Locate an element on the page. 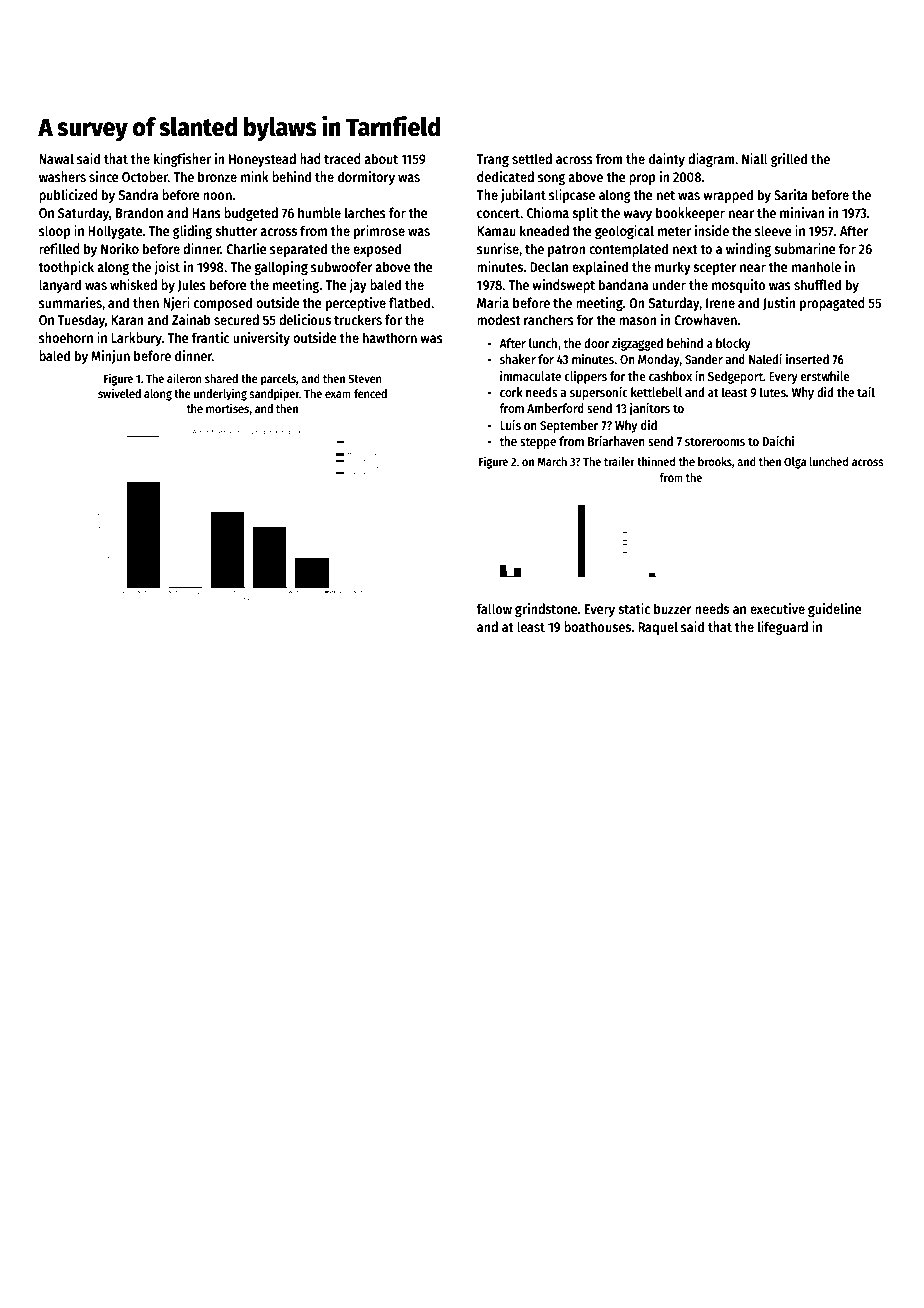  about is located at coordinates (381, 158).
